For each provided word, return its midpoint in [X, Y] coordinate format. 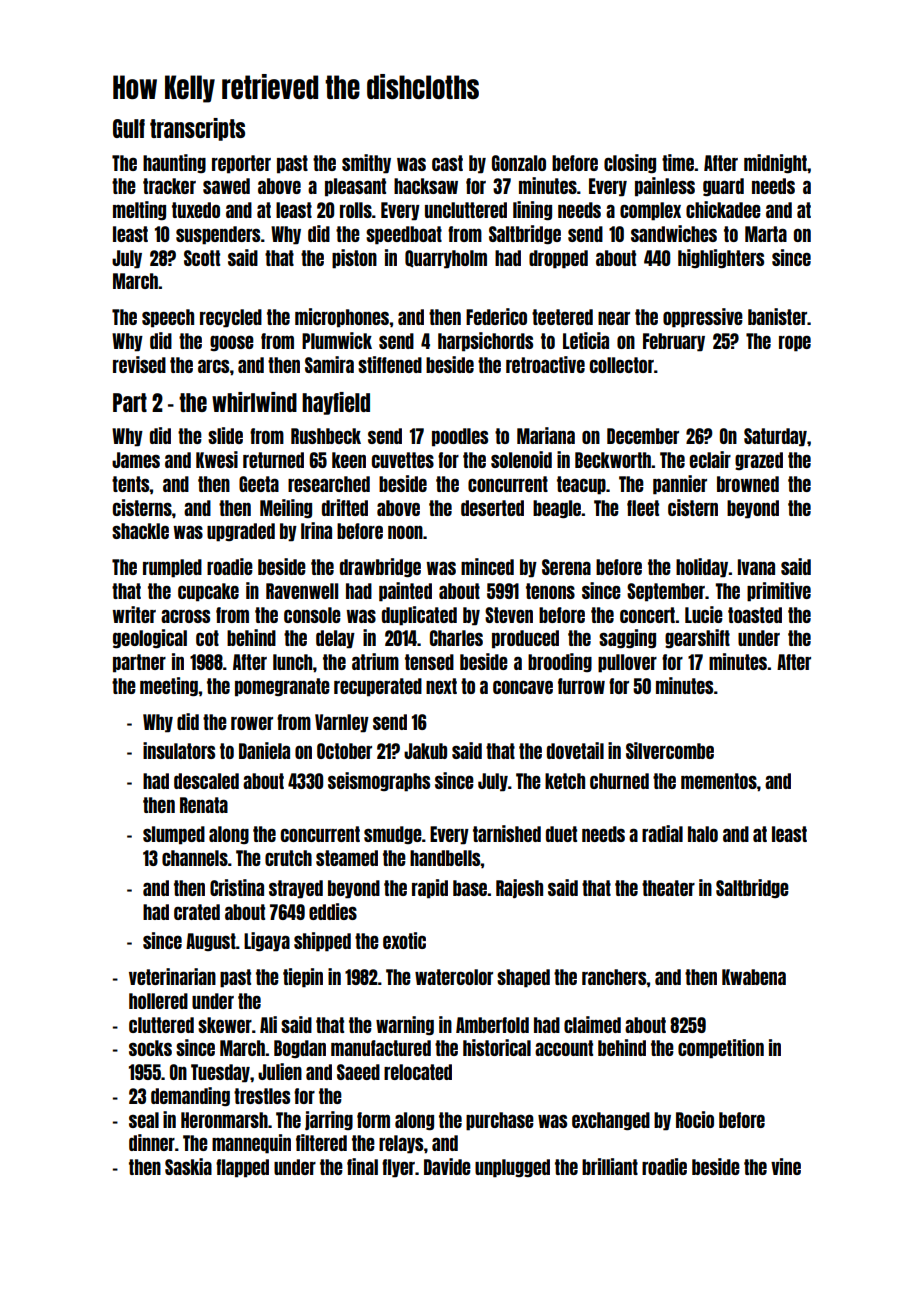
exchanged [611, 1121]
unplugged [512, 1168]
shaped [523, 978]
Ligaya [267, 942]
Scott [202, 258]
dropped [558, 259]
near [614, 318]
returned [273, 460]
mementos [719, 781]
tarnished [507, 833]
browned [748, 484]
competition [721, 1049]
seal [144, 1120]
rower [252, 723]
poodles [460, 437]
